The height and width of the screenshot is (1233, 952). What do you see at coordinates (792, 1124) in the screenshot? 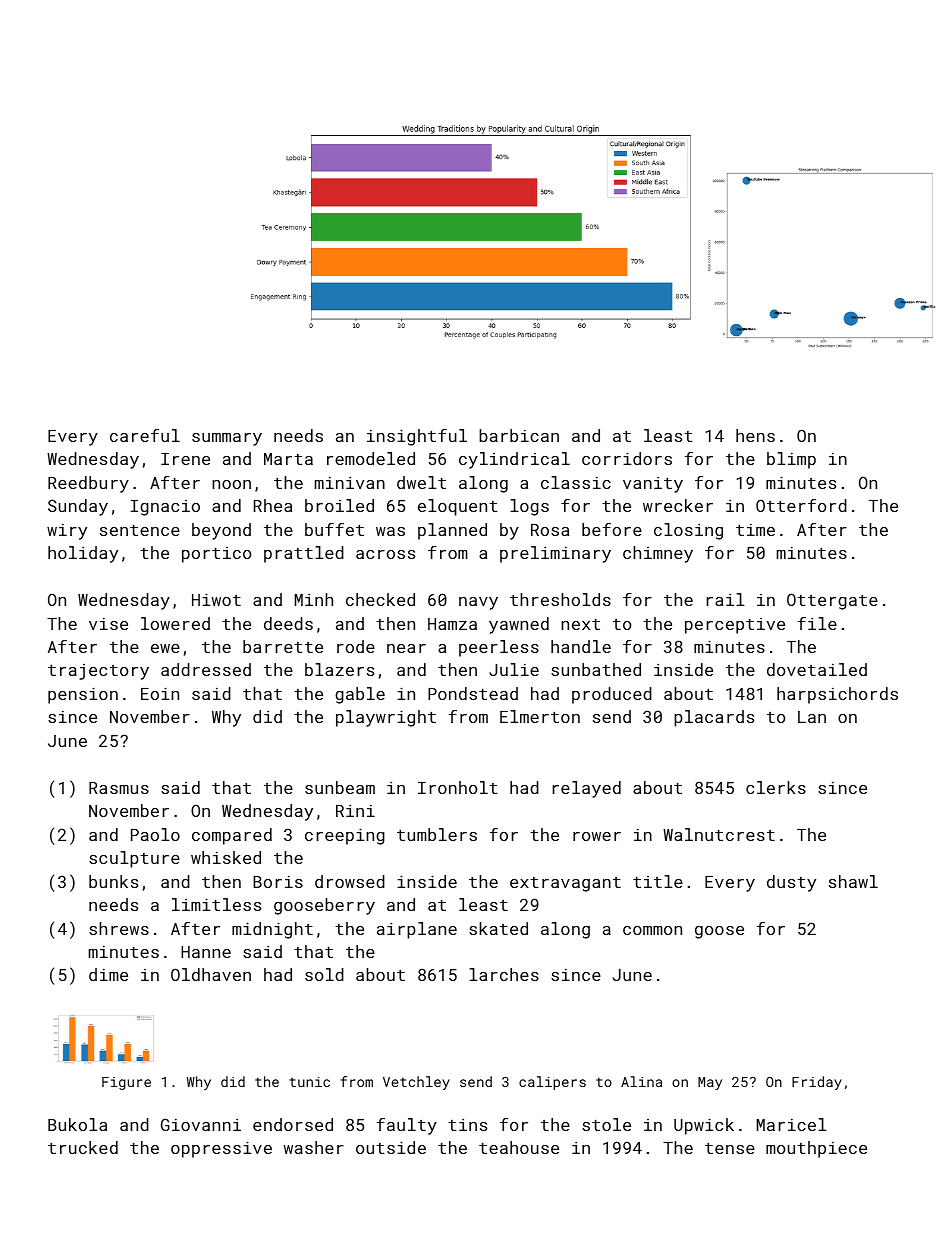
I see `Maricel` at bounding box center [792, 1124].
